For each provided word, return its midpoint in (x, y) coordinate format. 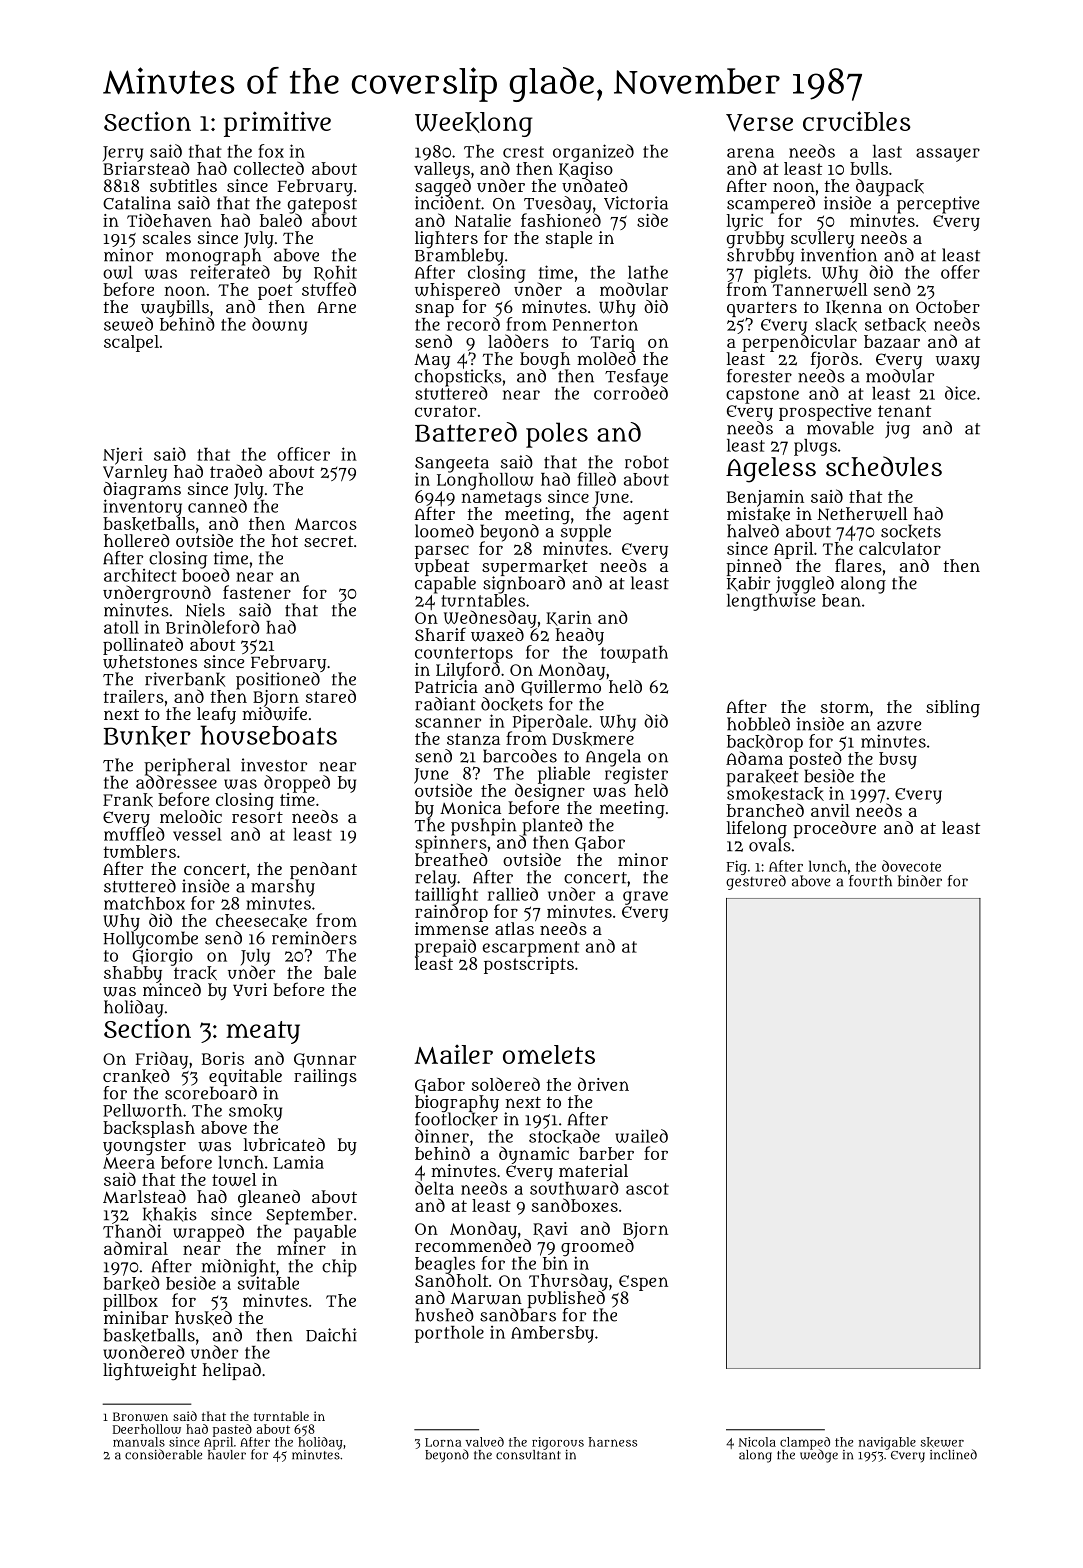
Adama (754, 758)
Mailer (453, 1054)
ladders (518, 341)
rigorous (558, 1443)
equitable (245, 1077)
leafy (216, 715)
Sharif (440, 634)
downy (279, 326)
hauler (227, 1455)
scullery (822, 239)
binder (920, 881)
